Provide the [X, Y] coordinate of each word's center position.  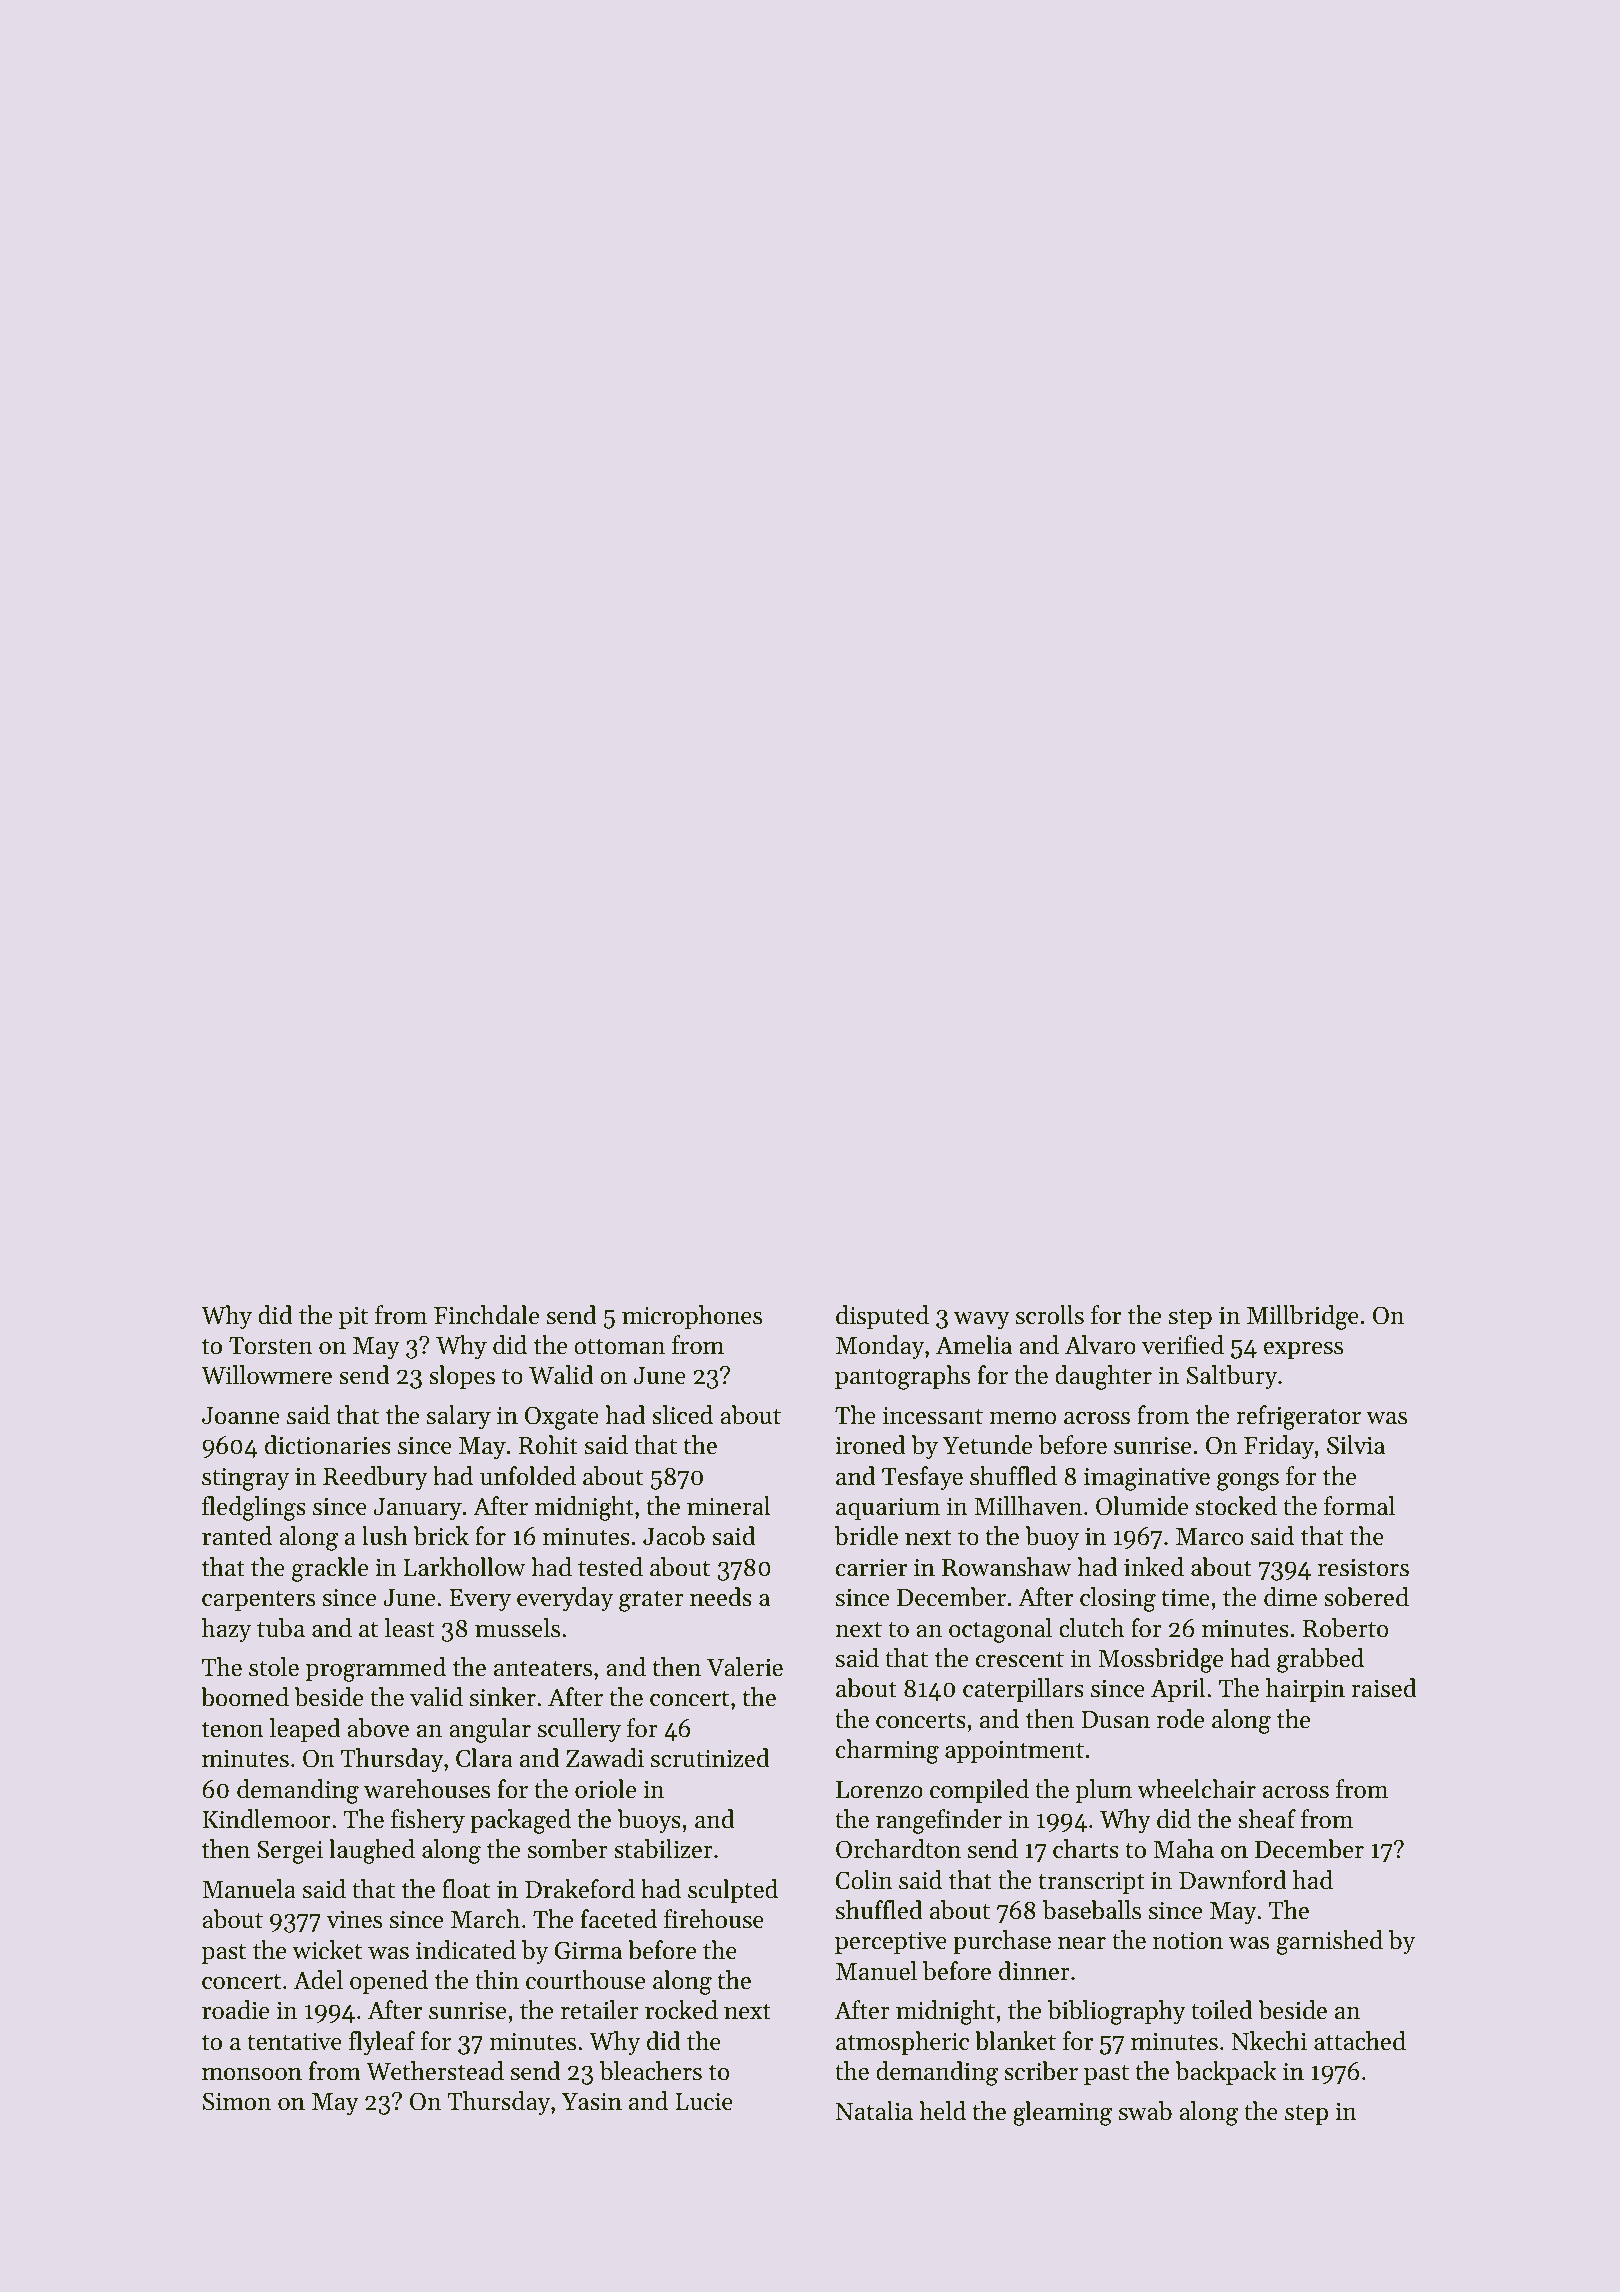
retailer [600, 2010]
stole [274, 1667]
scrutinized [710, 1758]
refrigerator [1298, 1417]
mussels [517, 1628]
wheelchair [1196, 1789]
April [1178, 1690]
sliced [682, 1415]
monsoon [252, 2074]
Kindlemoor [266, 1819]
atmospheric [902, 2043]
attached [1360, 2041]
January [418, 1509]
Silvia [1356, 1445]
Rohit [548, 1445]
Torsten [271, 1346]
